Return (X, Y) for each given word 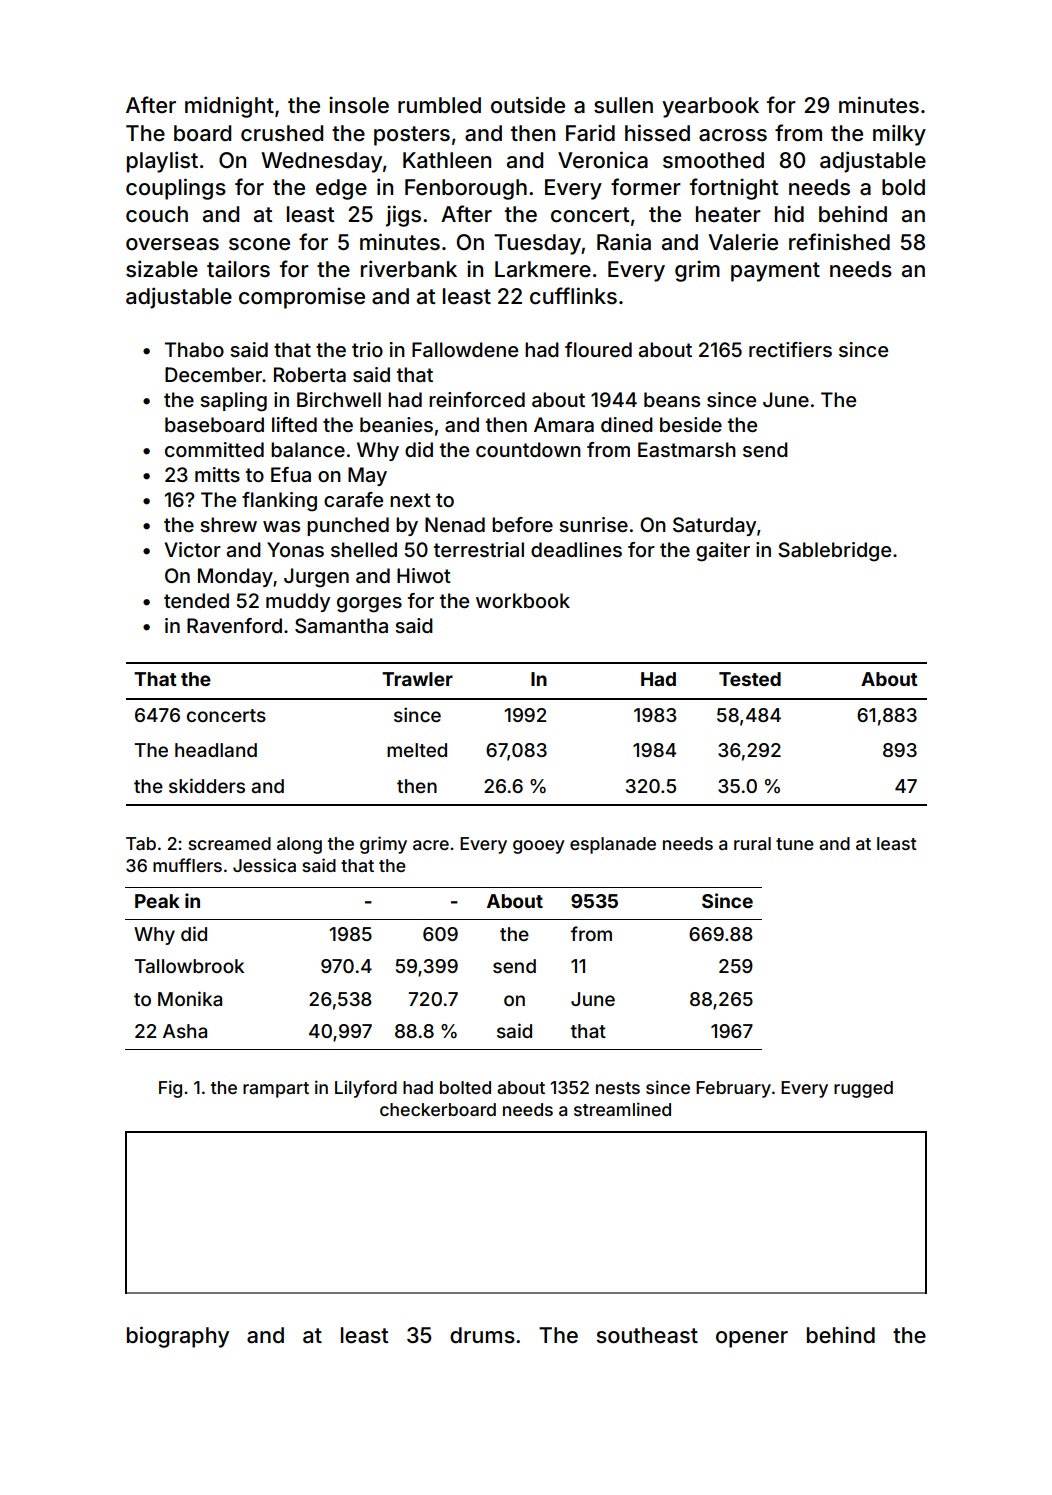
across (733, 135)
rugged (863, 1089)
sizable (162, 269)
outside (528, 105)
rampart (276, 1090)
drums (482, 1335)
